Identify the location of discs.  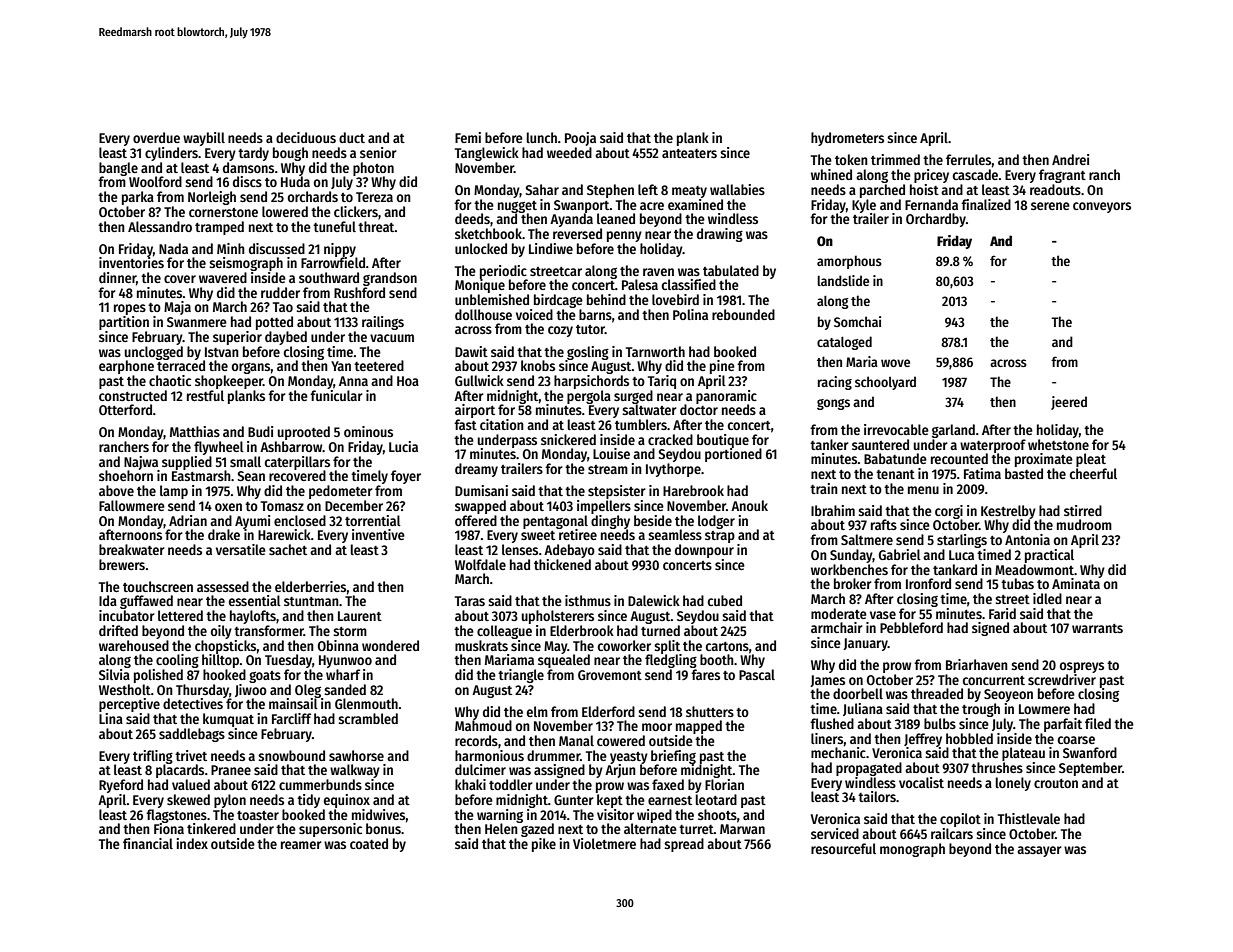
(247, 181).
